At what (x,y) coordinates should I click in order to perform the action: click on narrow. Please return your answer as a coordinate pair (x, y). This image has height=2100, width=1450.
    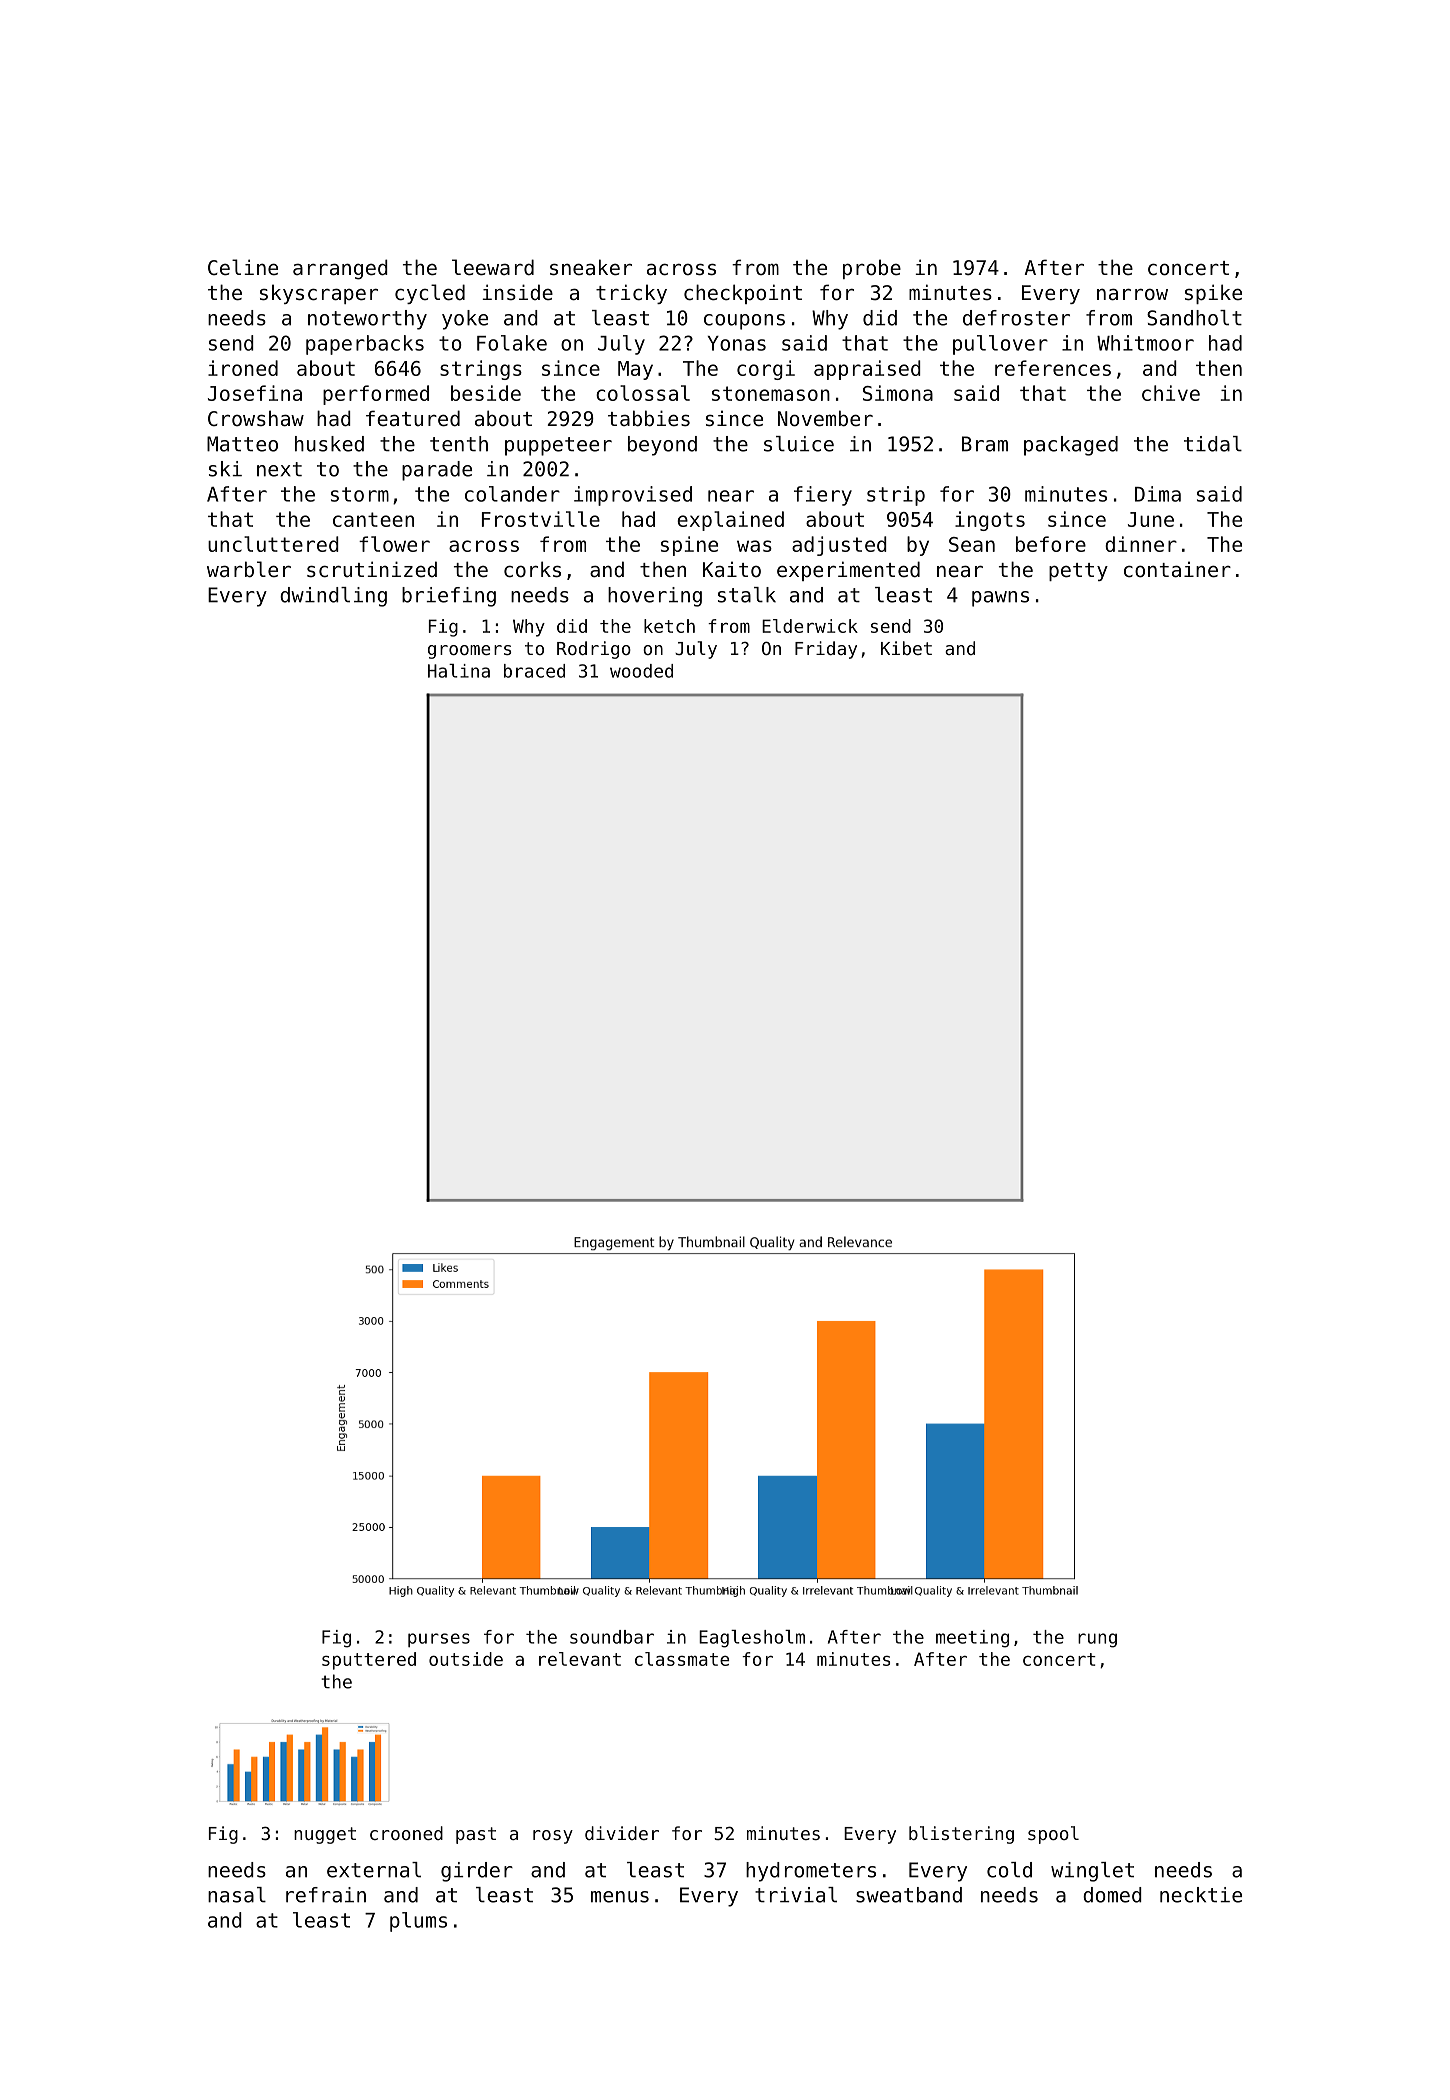
    Looking at the image, I should click on (1132, 294).
